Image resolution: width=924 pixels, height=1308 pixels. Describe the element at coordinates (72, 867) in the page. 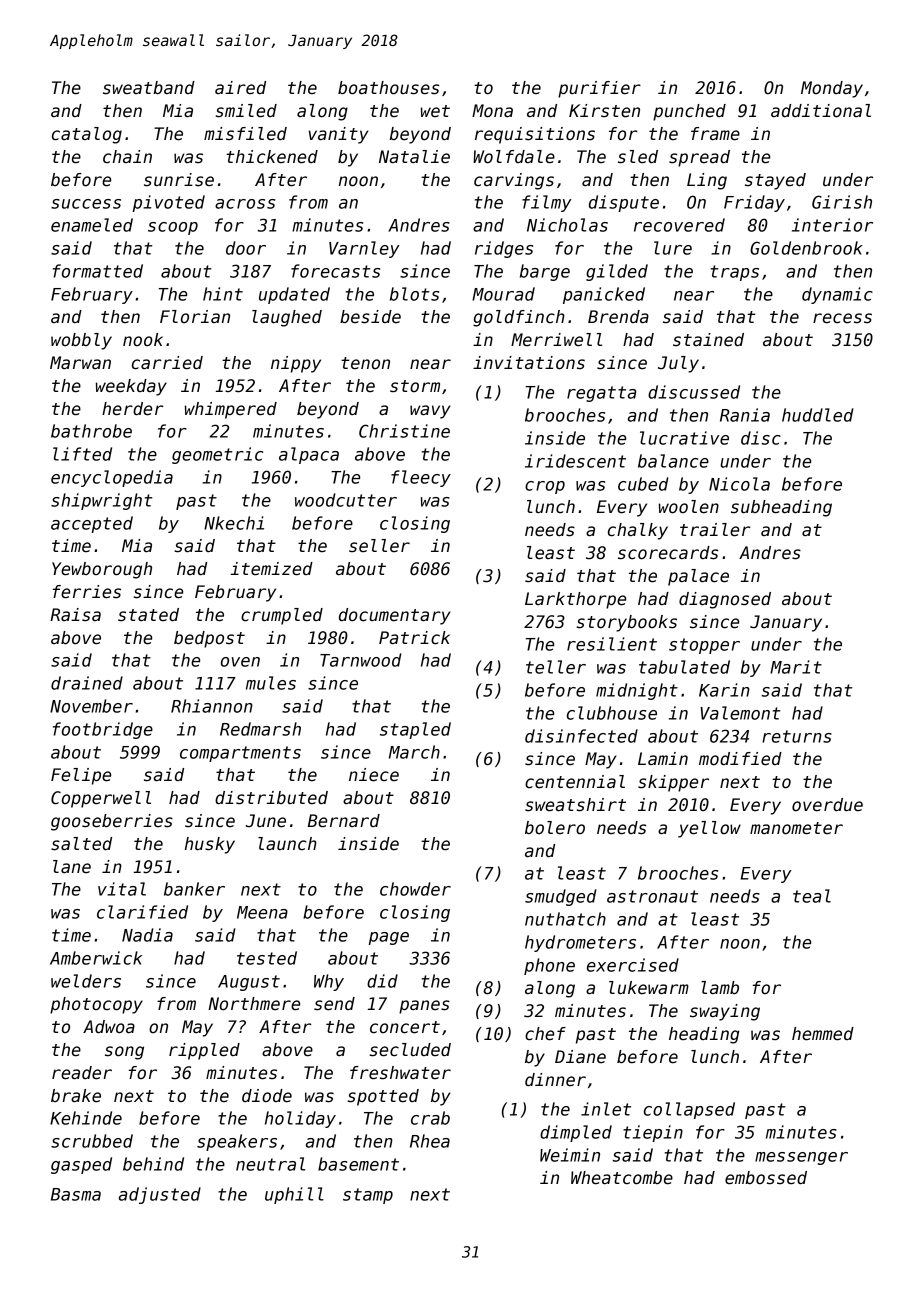

I see `lane` at that location.
